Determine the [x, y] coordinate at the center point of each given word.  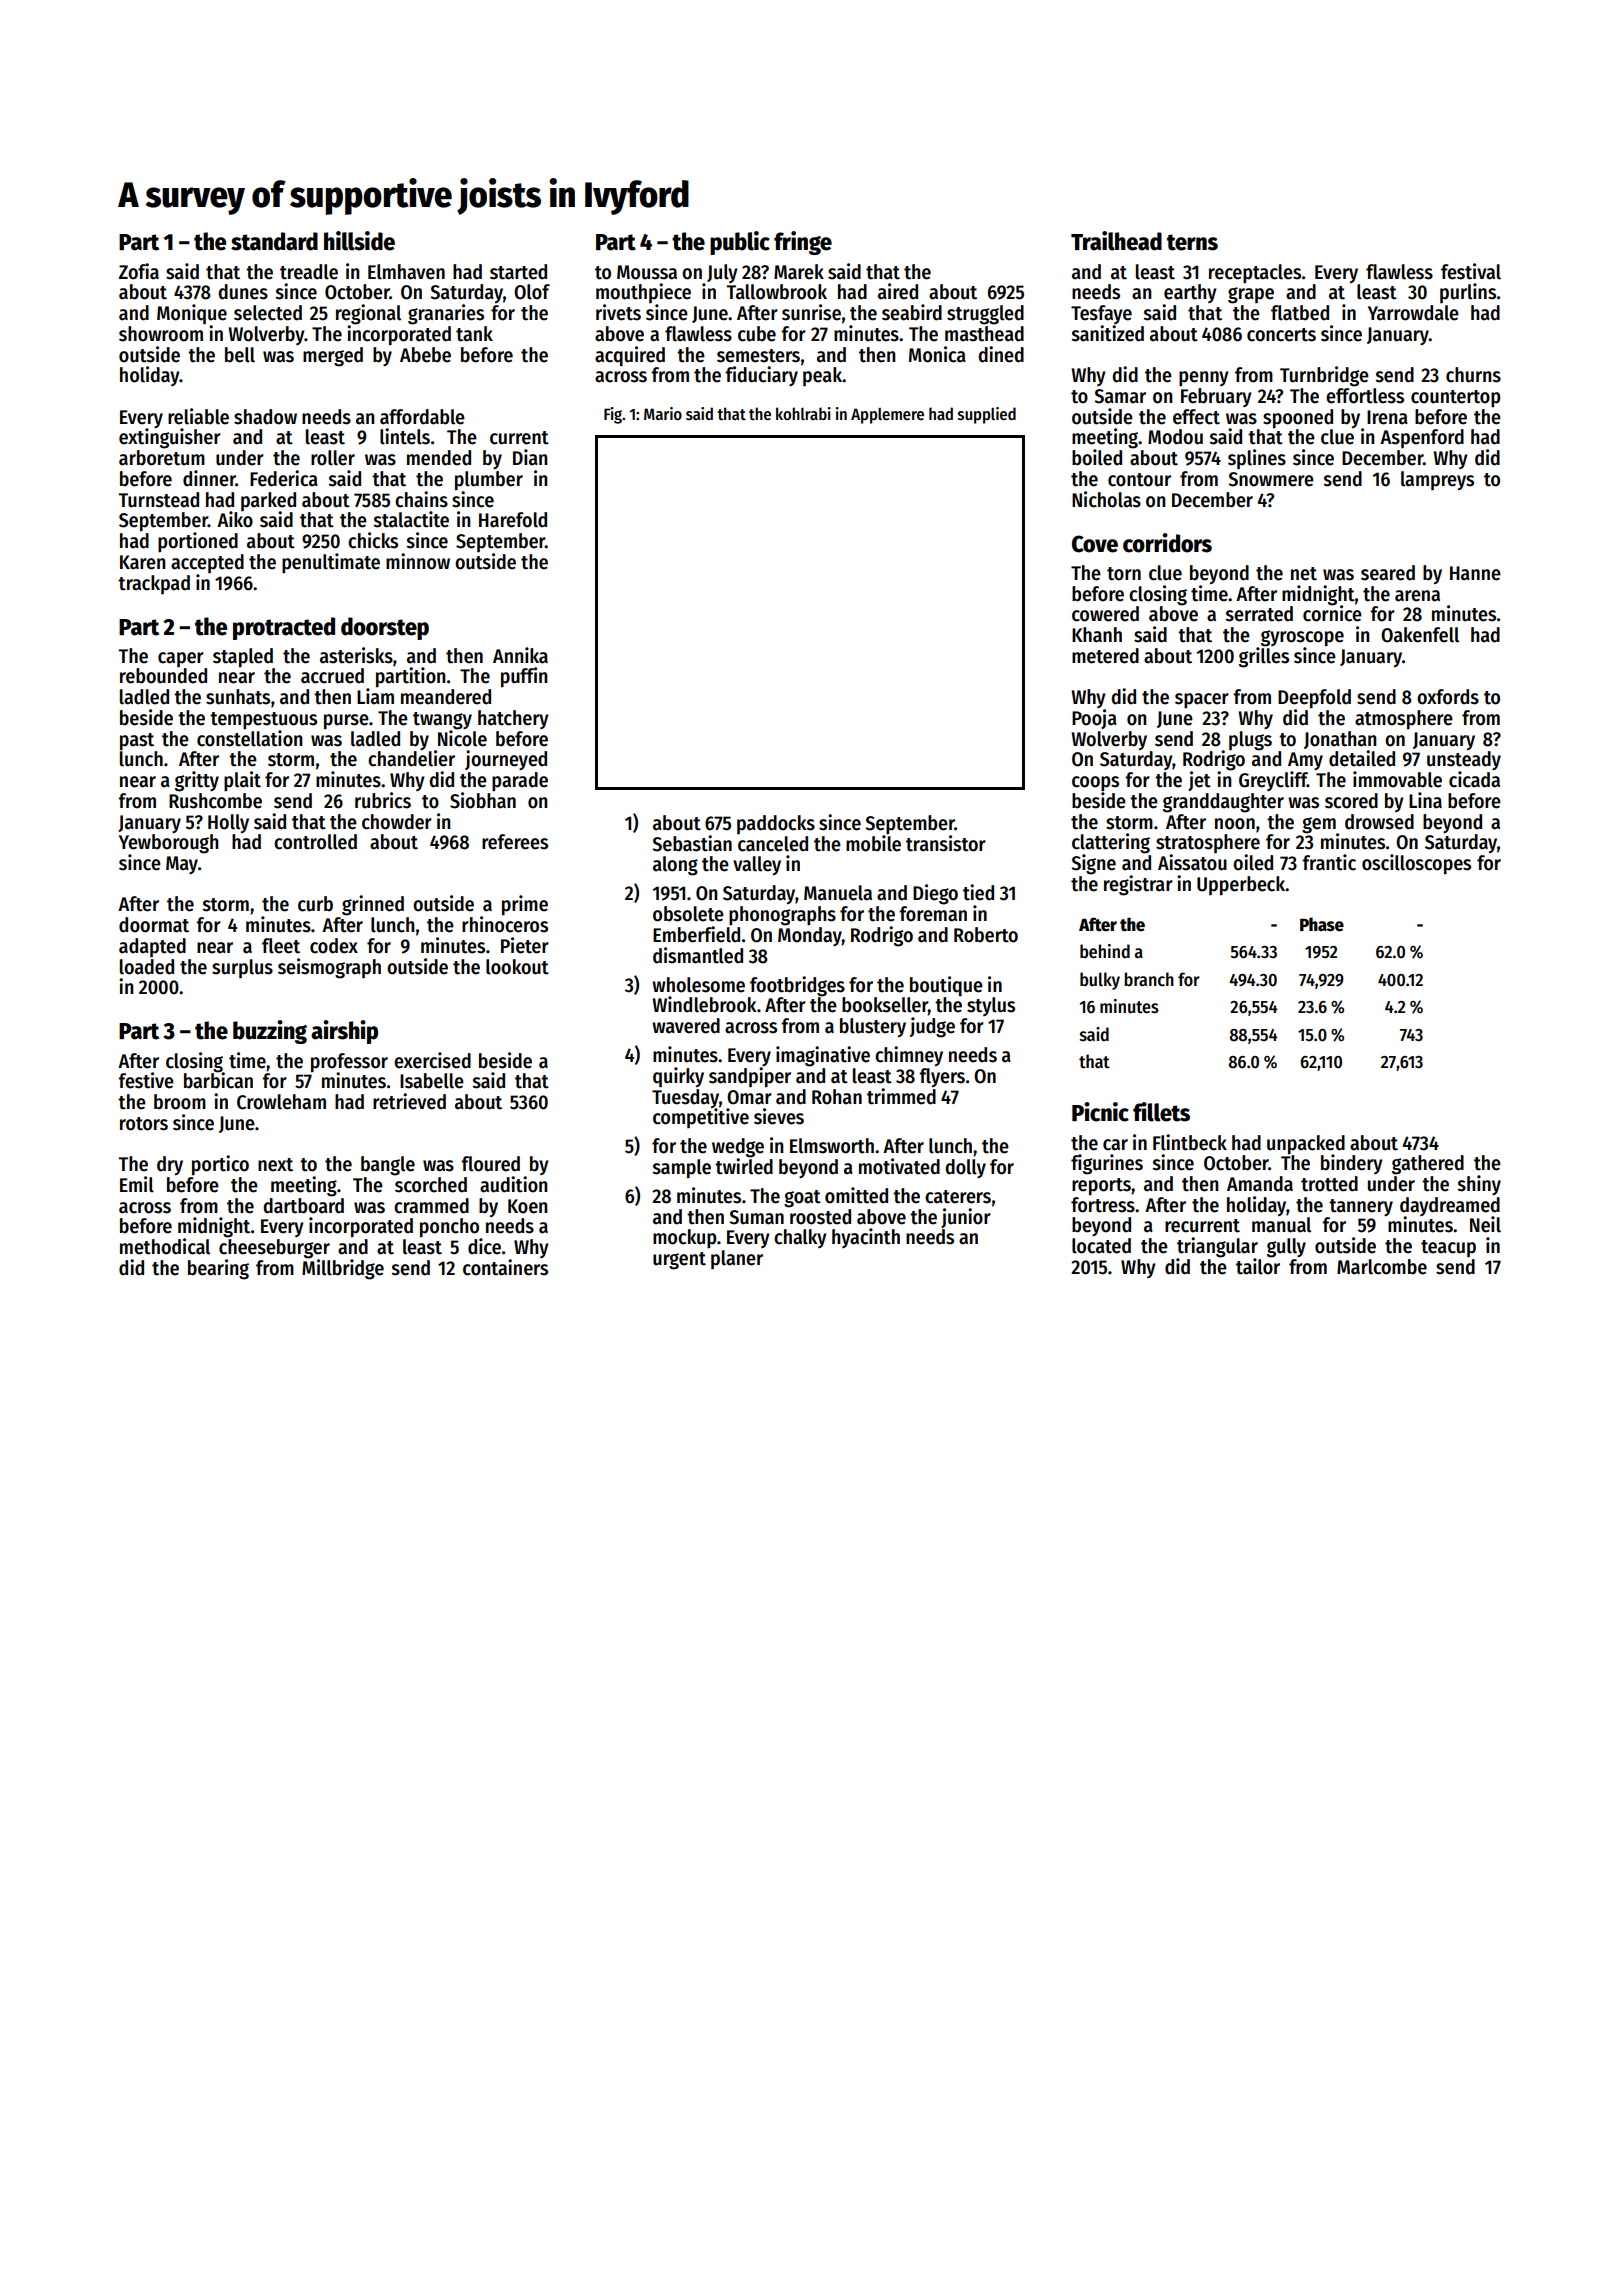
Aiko [235, 519]
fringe [803, 243]
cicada [1474, 779]
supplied [987, 415]
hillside [359, 241]
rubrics [383, 800]
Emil [137, 1184]
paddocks [776, 824]
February [1216, 397]
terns [1192, 242]
